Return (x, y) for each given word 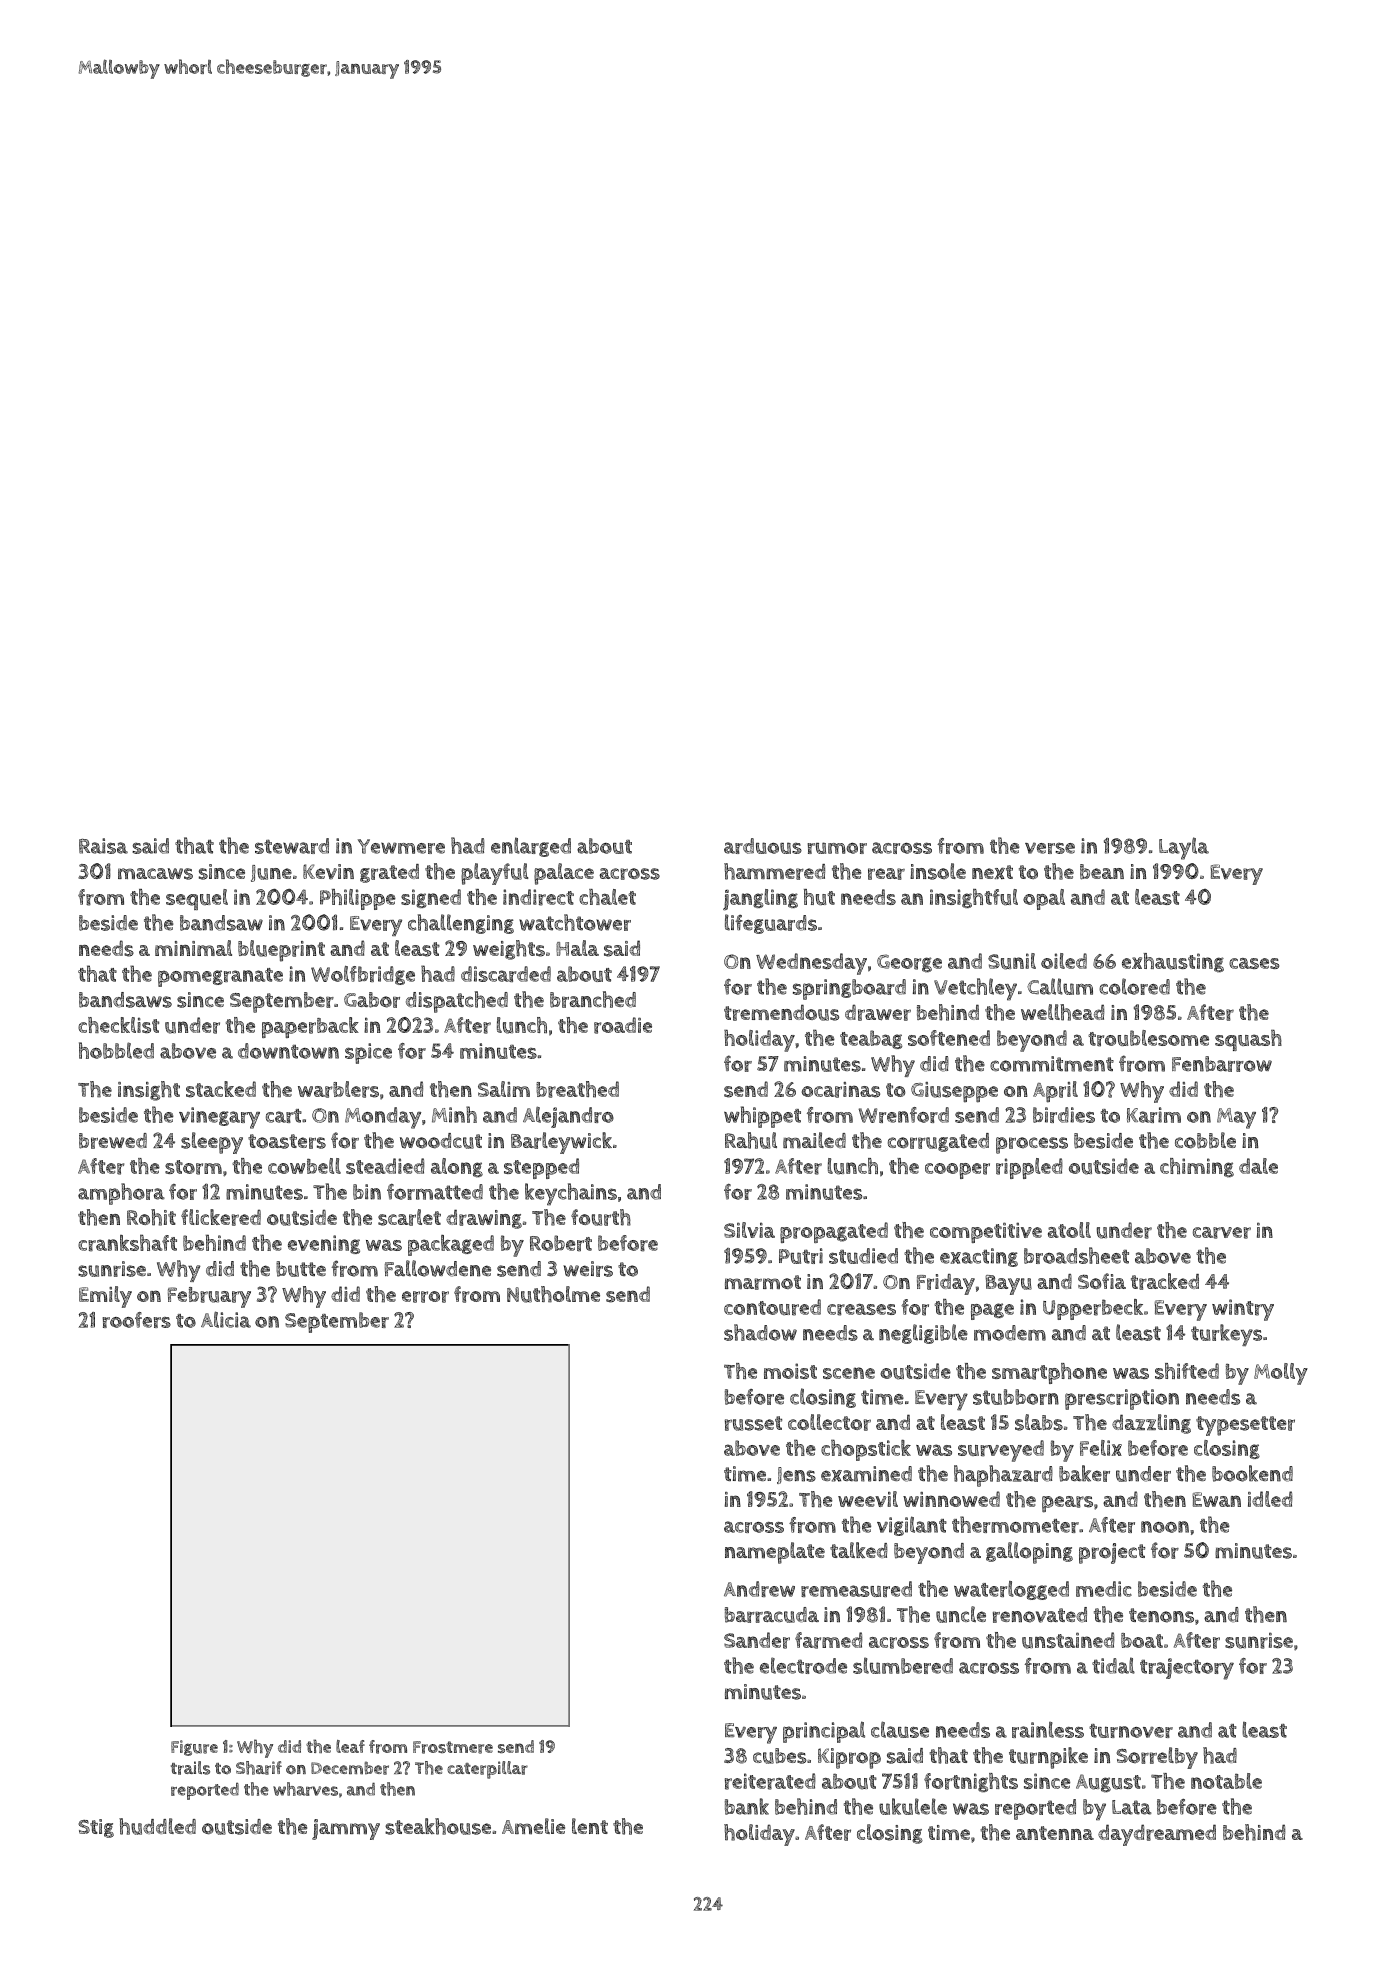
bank (747, 1806)
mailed (814, 1140)
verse (1050, 848)
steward (292, 846)
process (1032, 1145)
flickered (221, 1217)
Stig (96, 1828)
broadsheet (1076, 1255)
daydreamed (1157, 1835)
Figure (194, 1748)
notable (1226, 1781)
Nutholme (553, 1294)
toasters (287, 1141)
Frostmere (453, 1747)
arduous (763, 846)
